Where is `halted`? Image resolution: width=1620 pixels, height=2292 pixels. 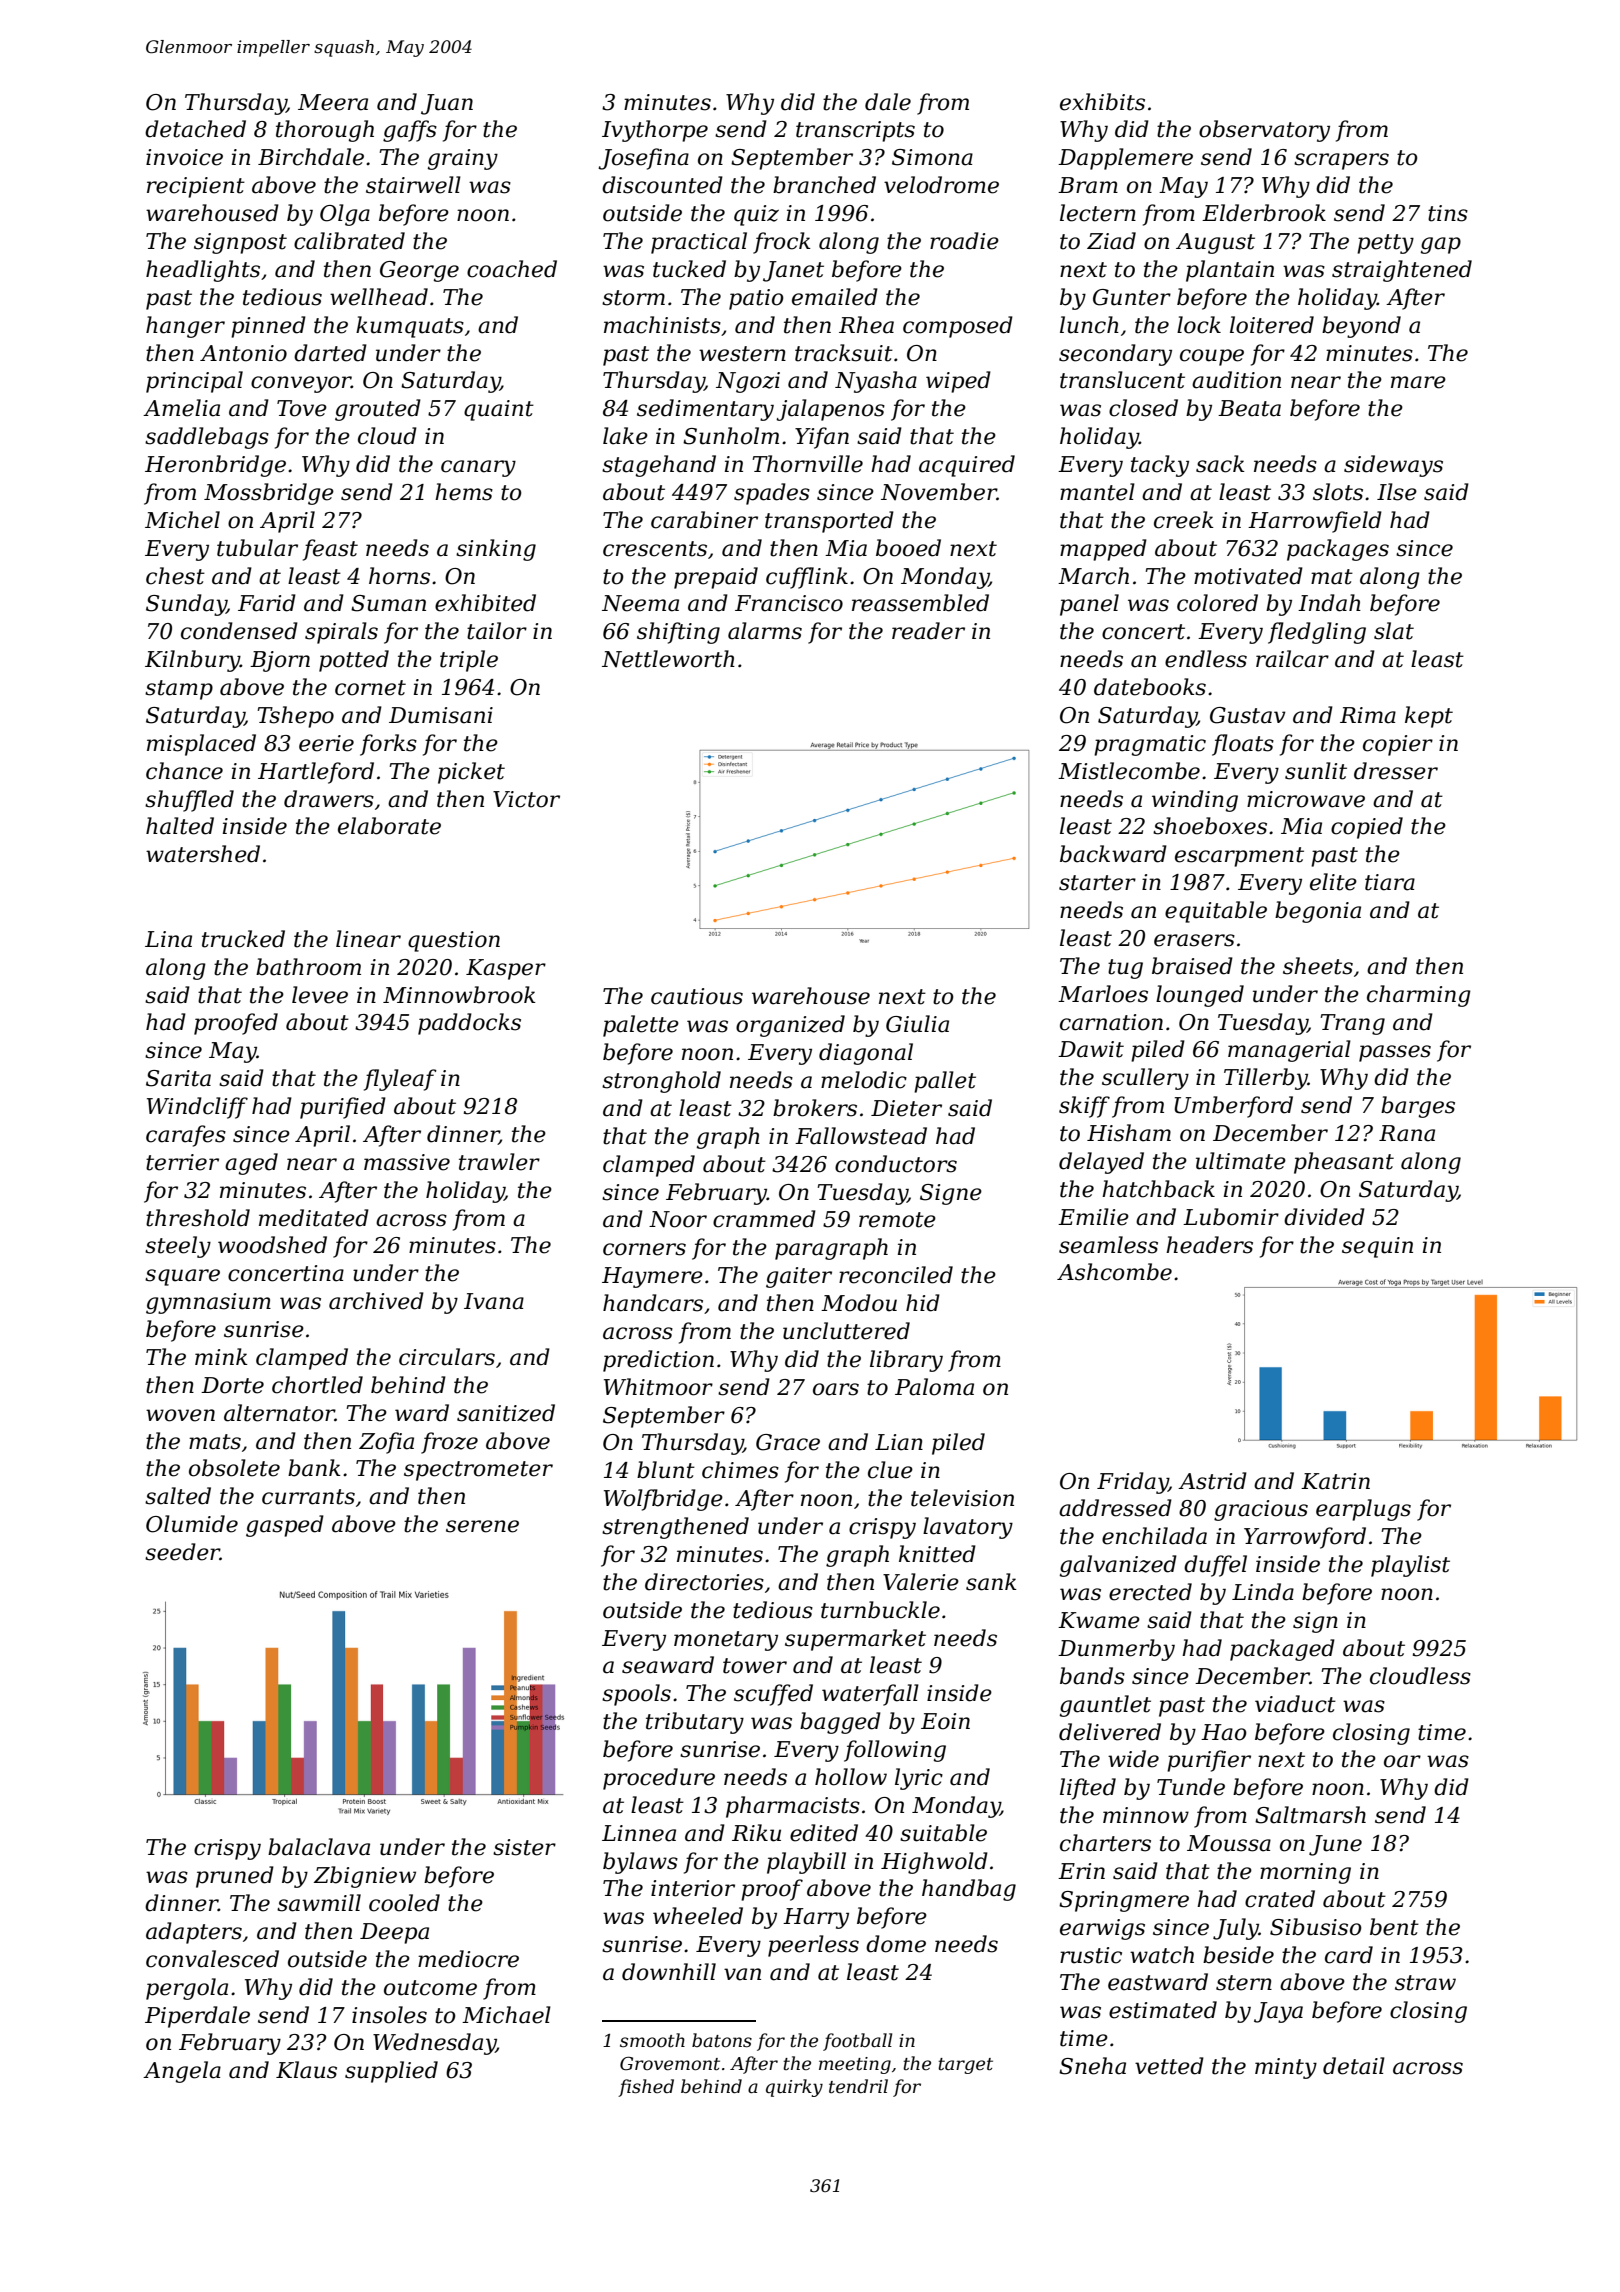 halted is located at coordinates (180, 826).
